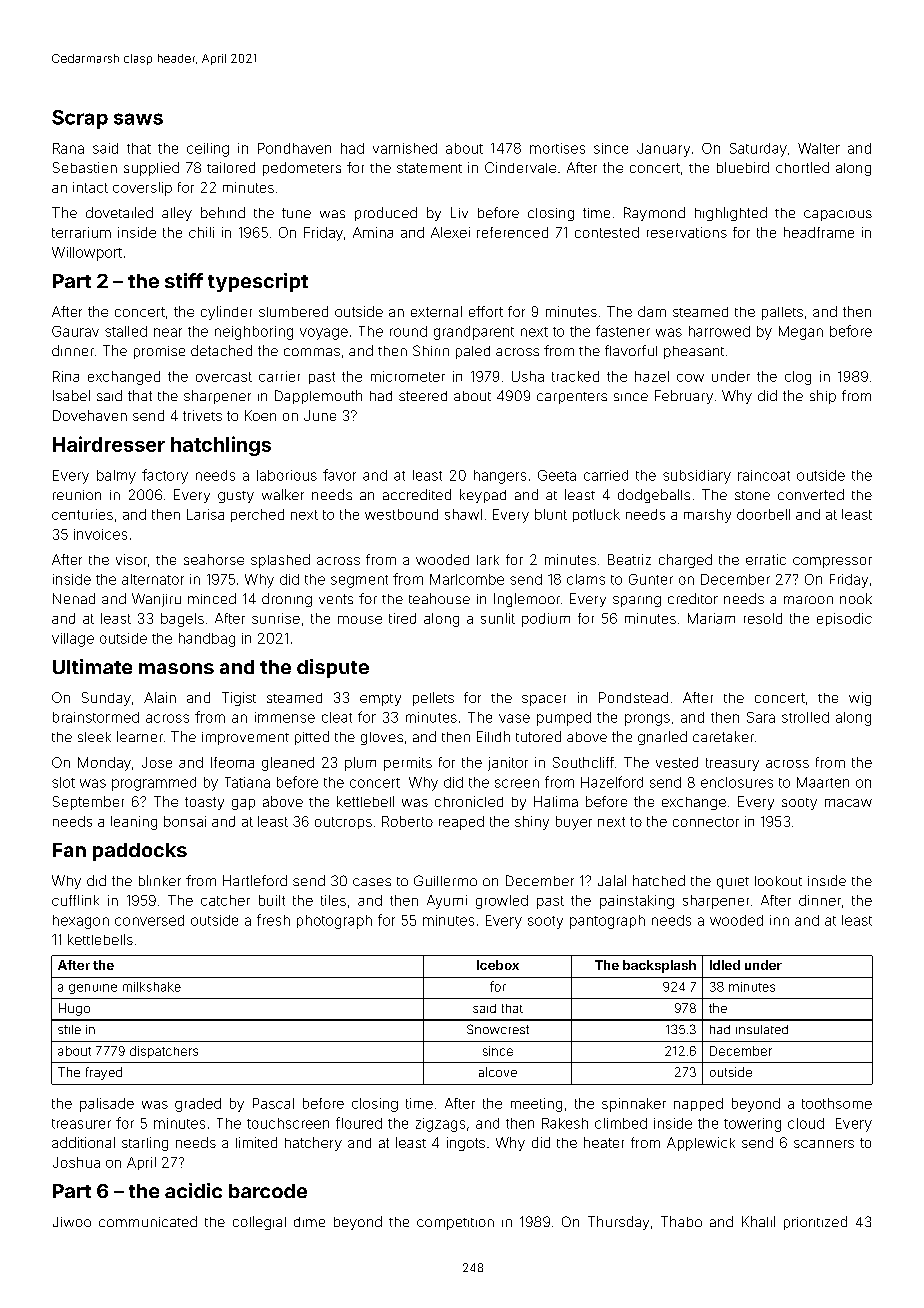  I want to click on Scrap, so click(80, 119).
